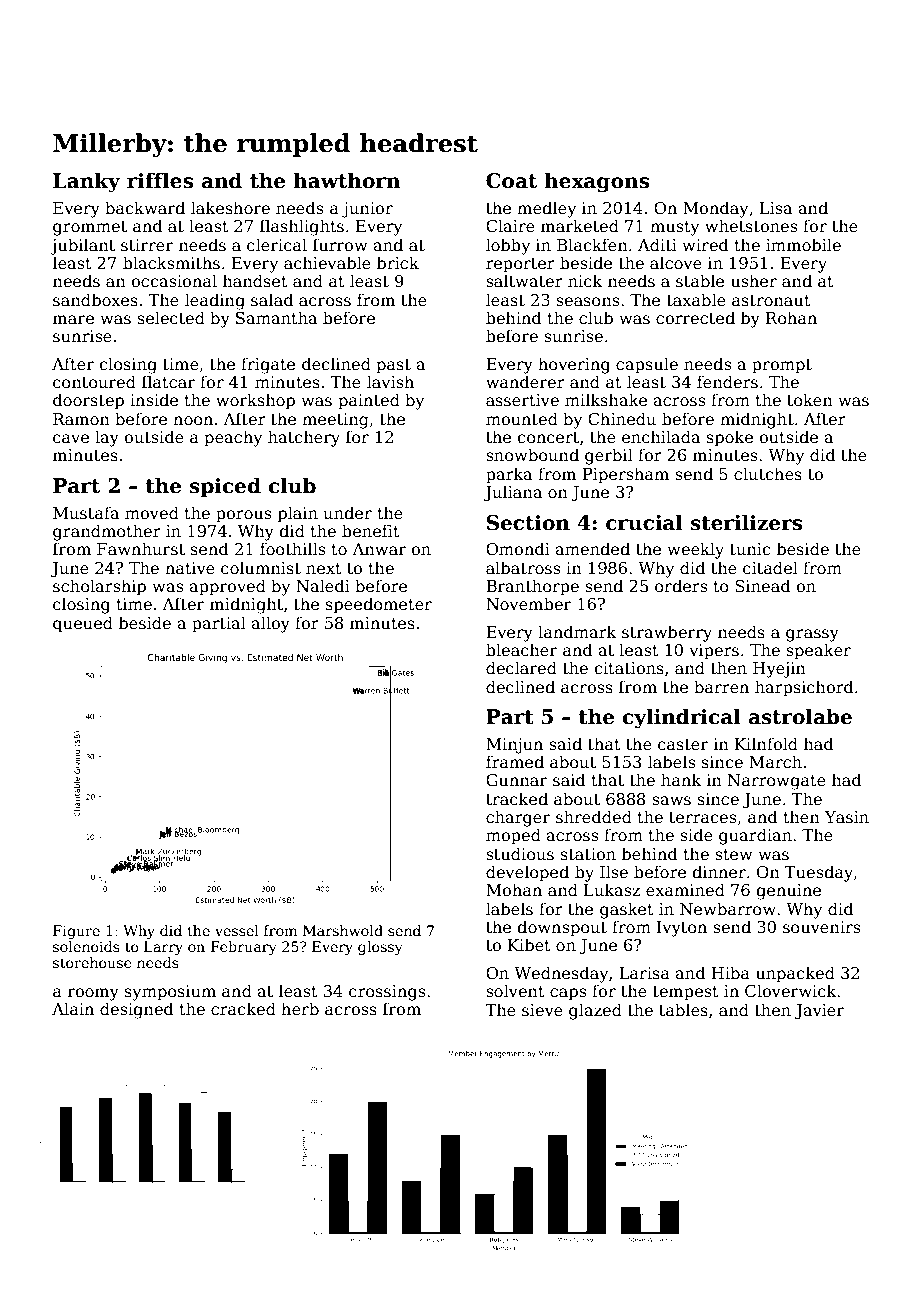  What do you see at coordinates (511, 181) in the screenshot?
I see `Coat` at bounding box center [511, 181].
